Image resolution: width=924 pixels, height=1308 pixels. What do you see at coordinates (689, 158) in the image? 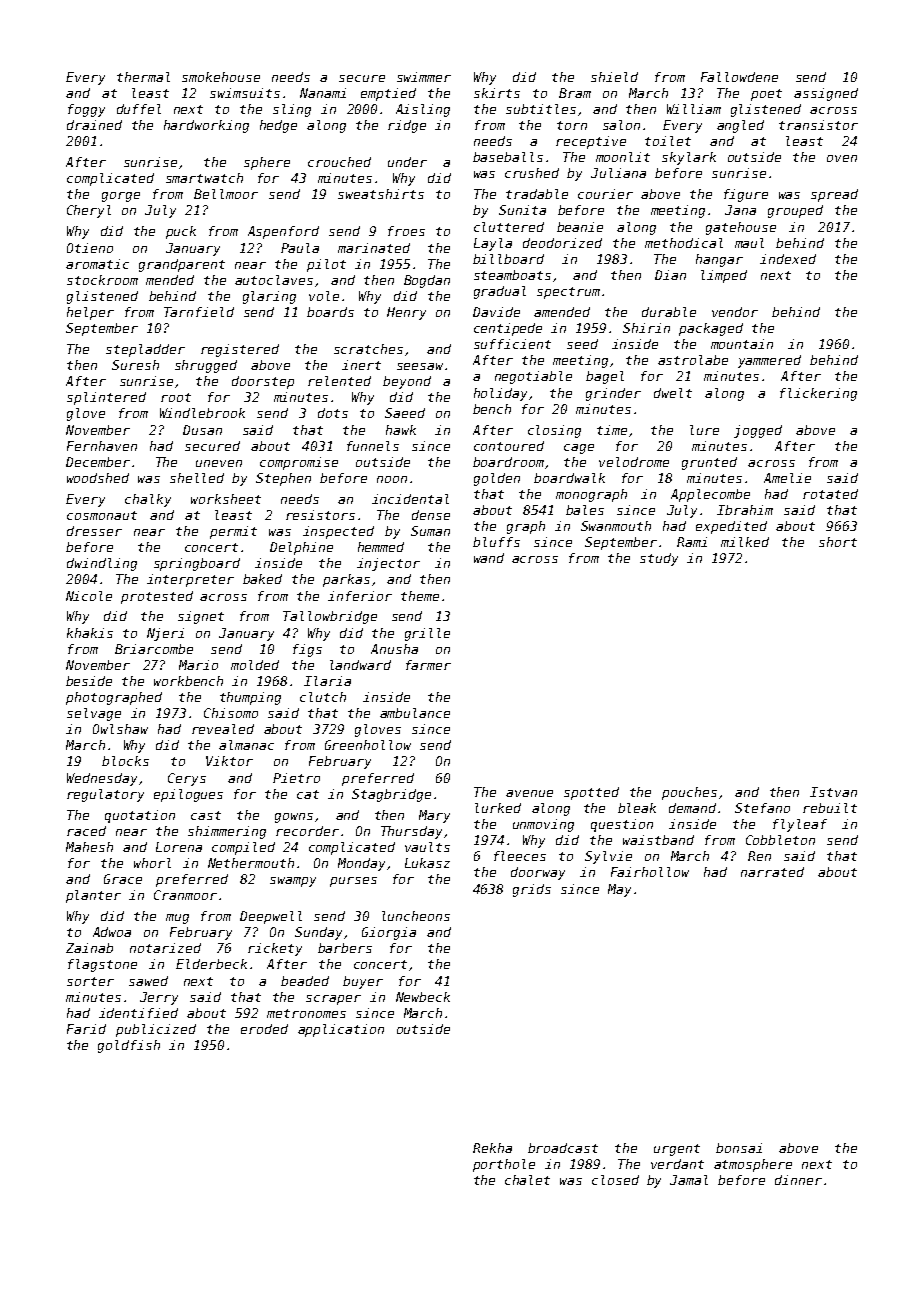
I see `skylark` at bounding box center [689, 158].
